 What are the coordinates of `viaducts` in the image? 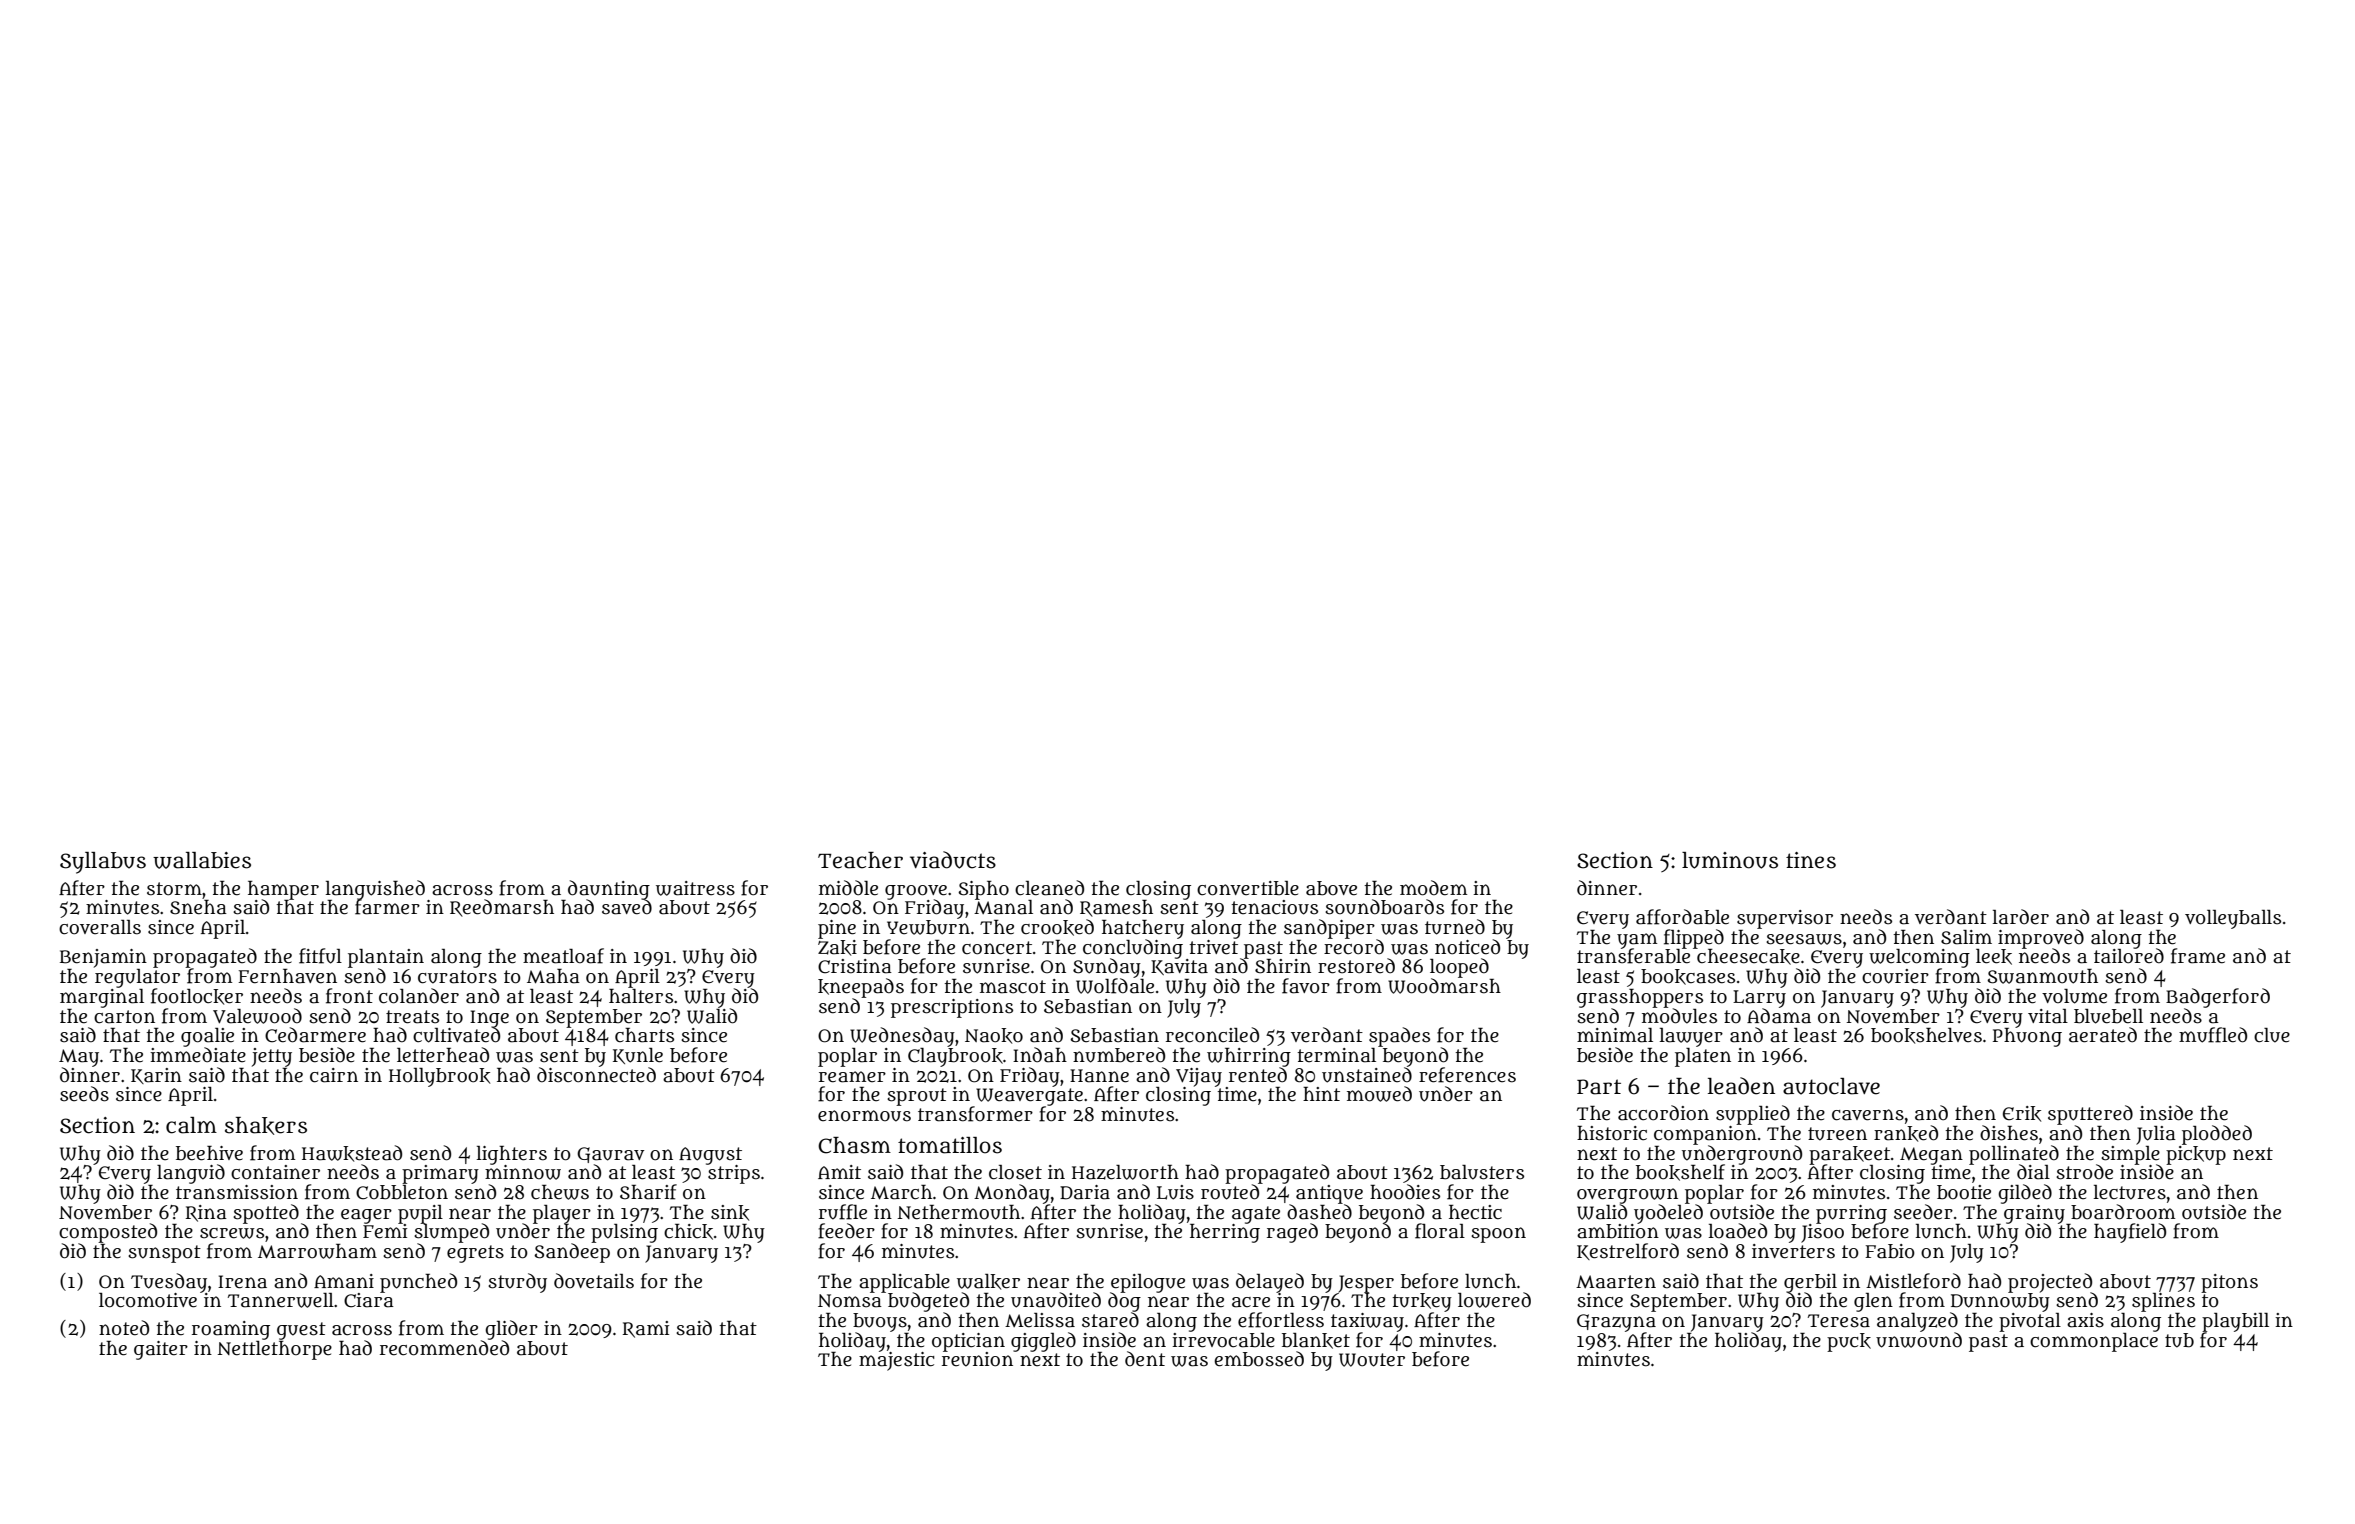 It's located at (953, 860).
